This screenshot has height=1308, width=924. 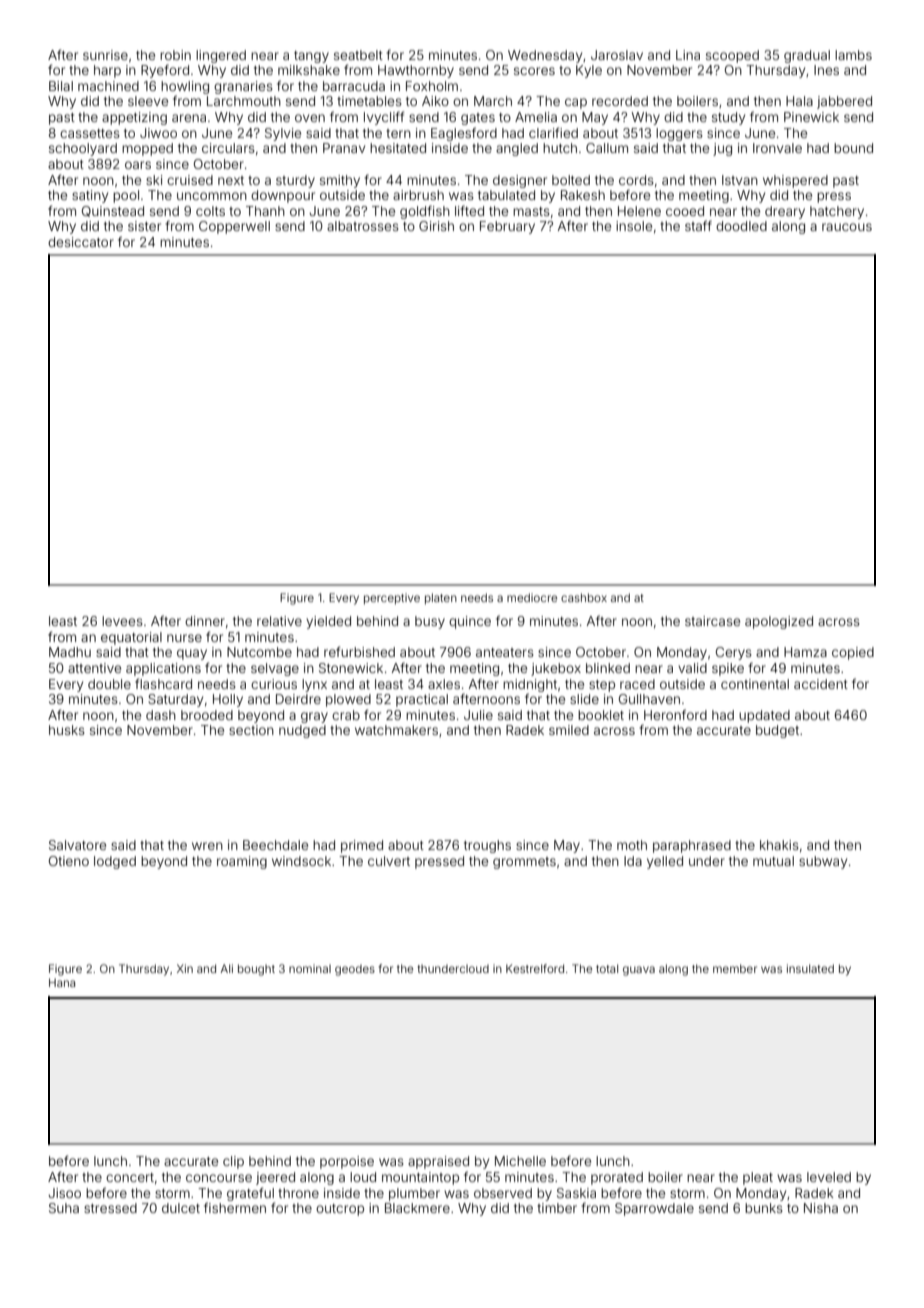 I want to click on Hawthornby, so click(x=416, y=71).
